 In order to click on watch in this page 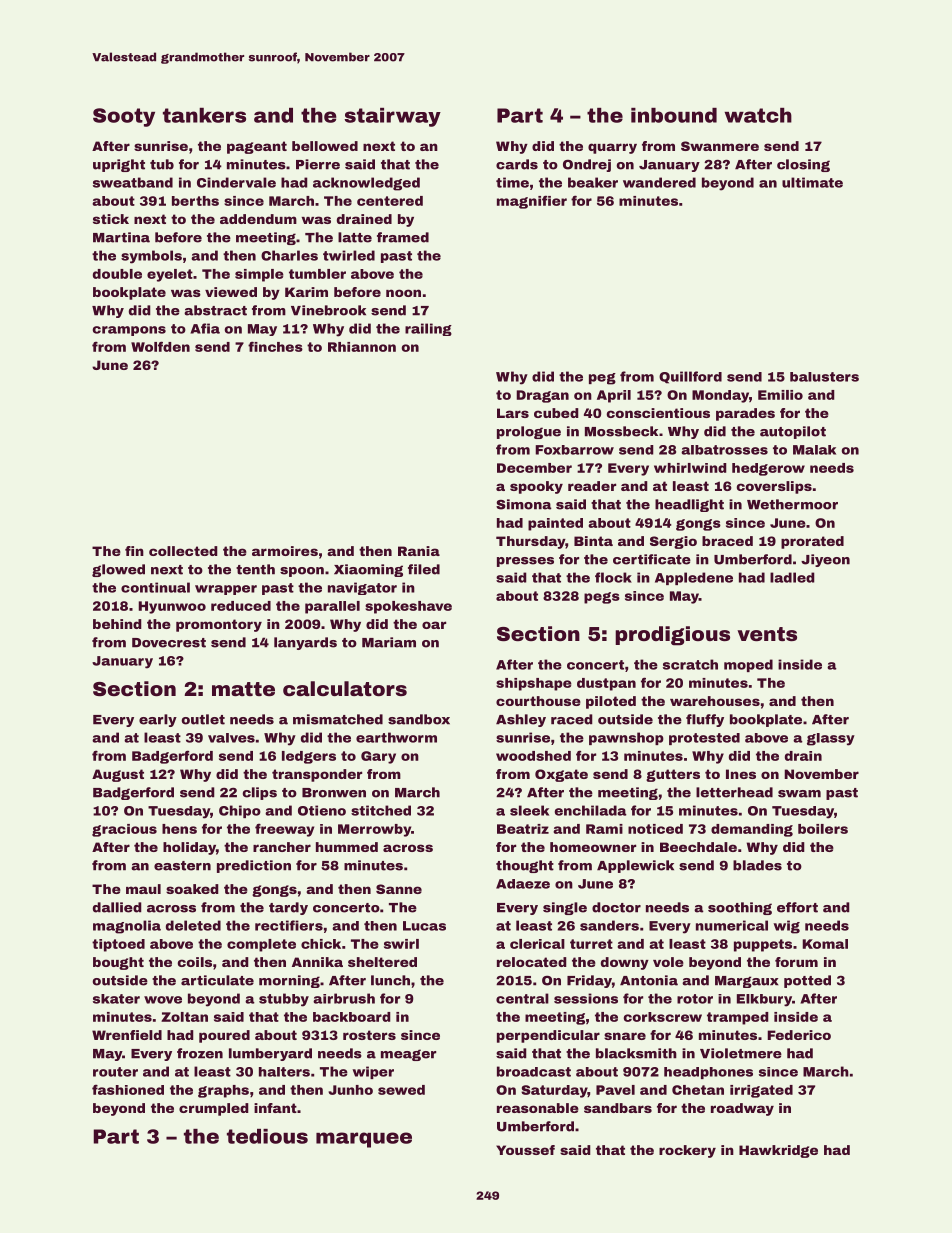, I will do `click(758, 115)`.
